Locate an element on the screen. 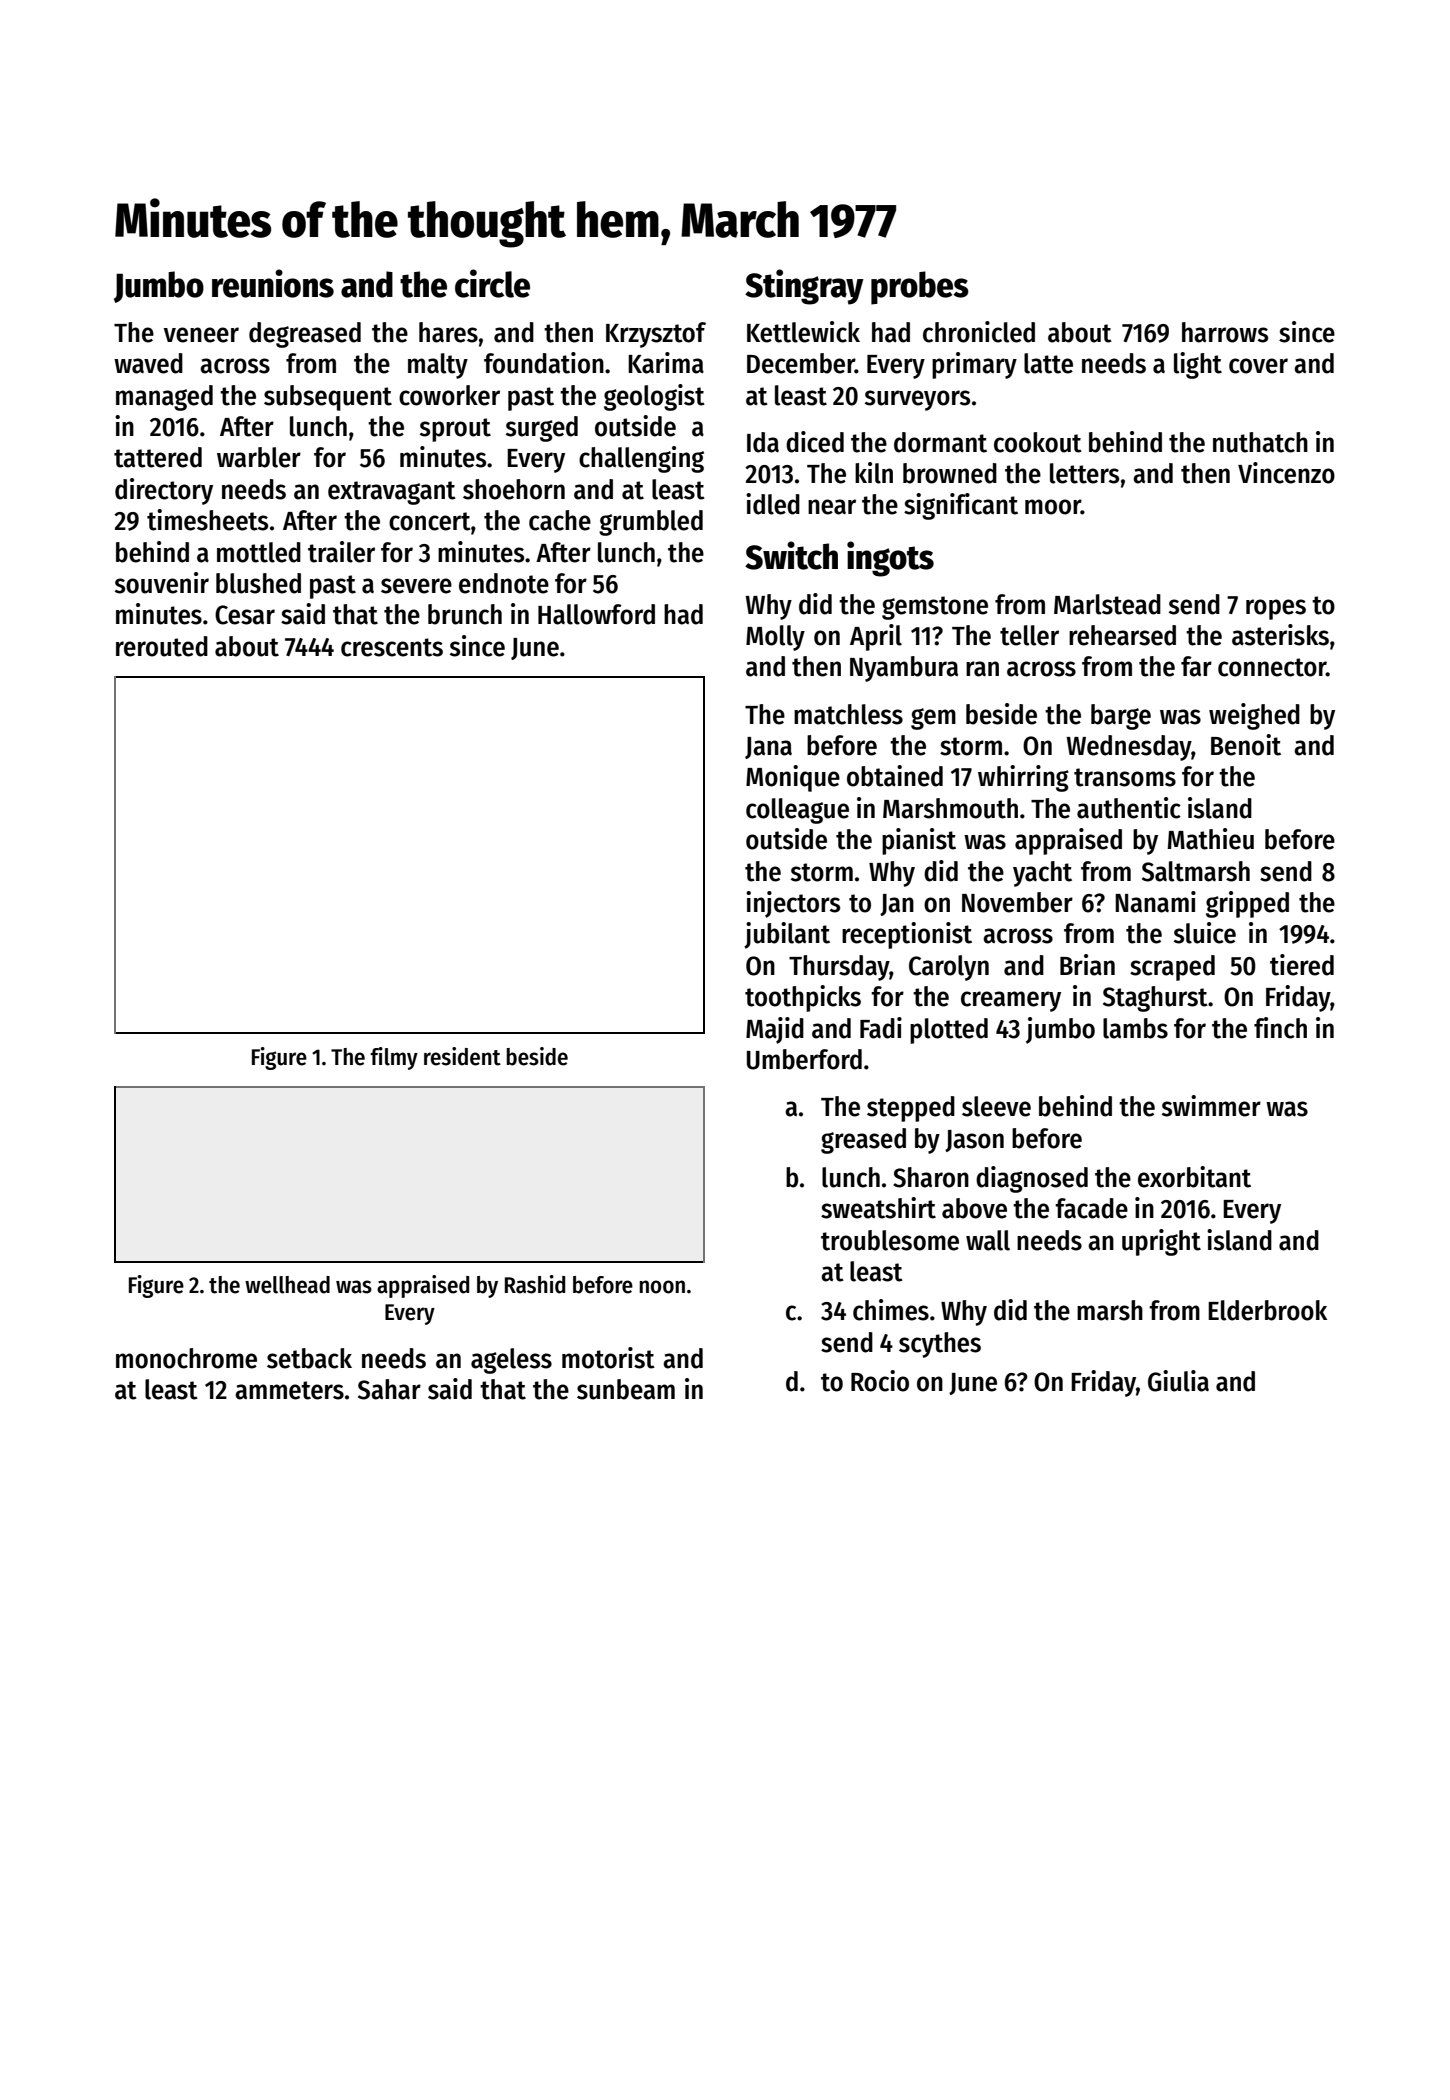 The image size is (1450, 2100). wall is located at coordinates (988, 1240).
